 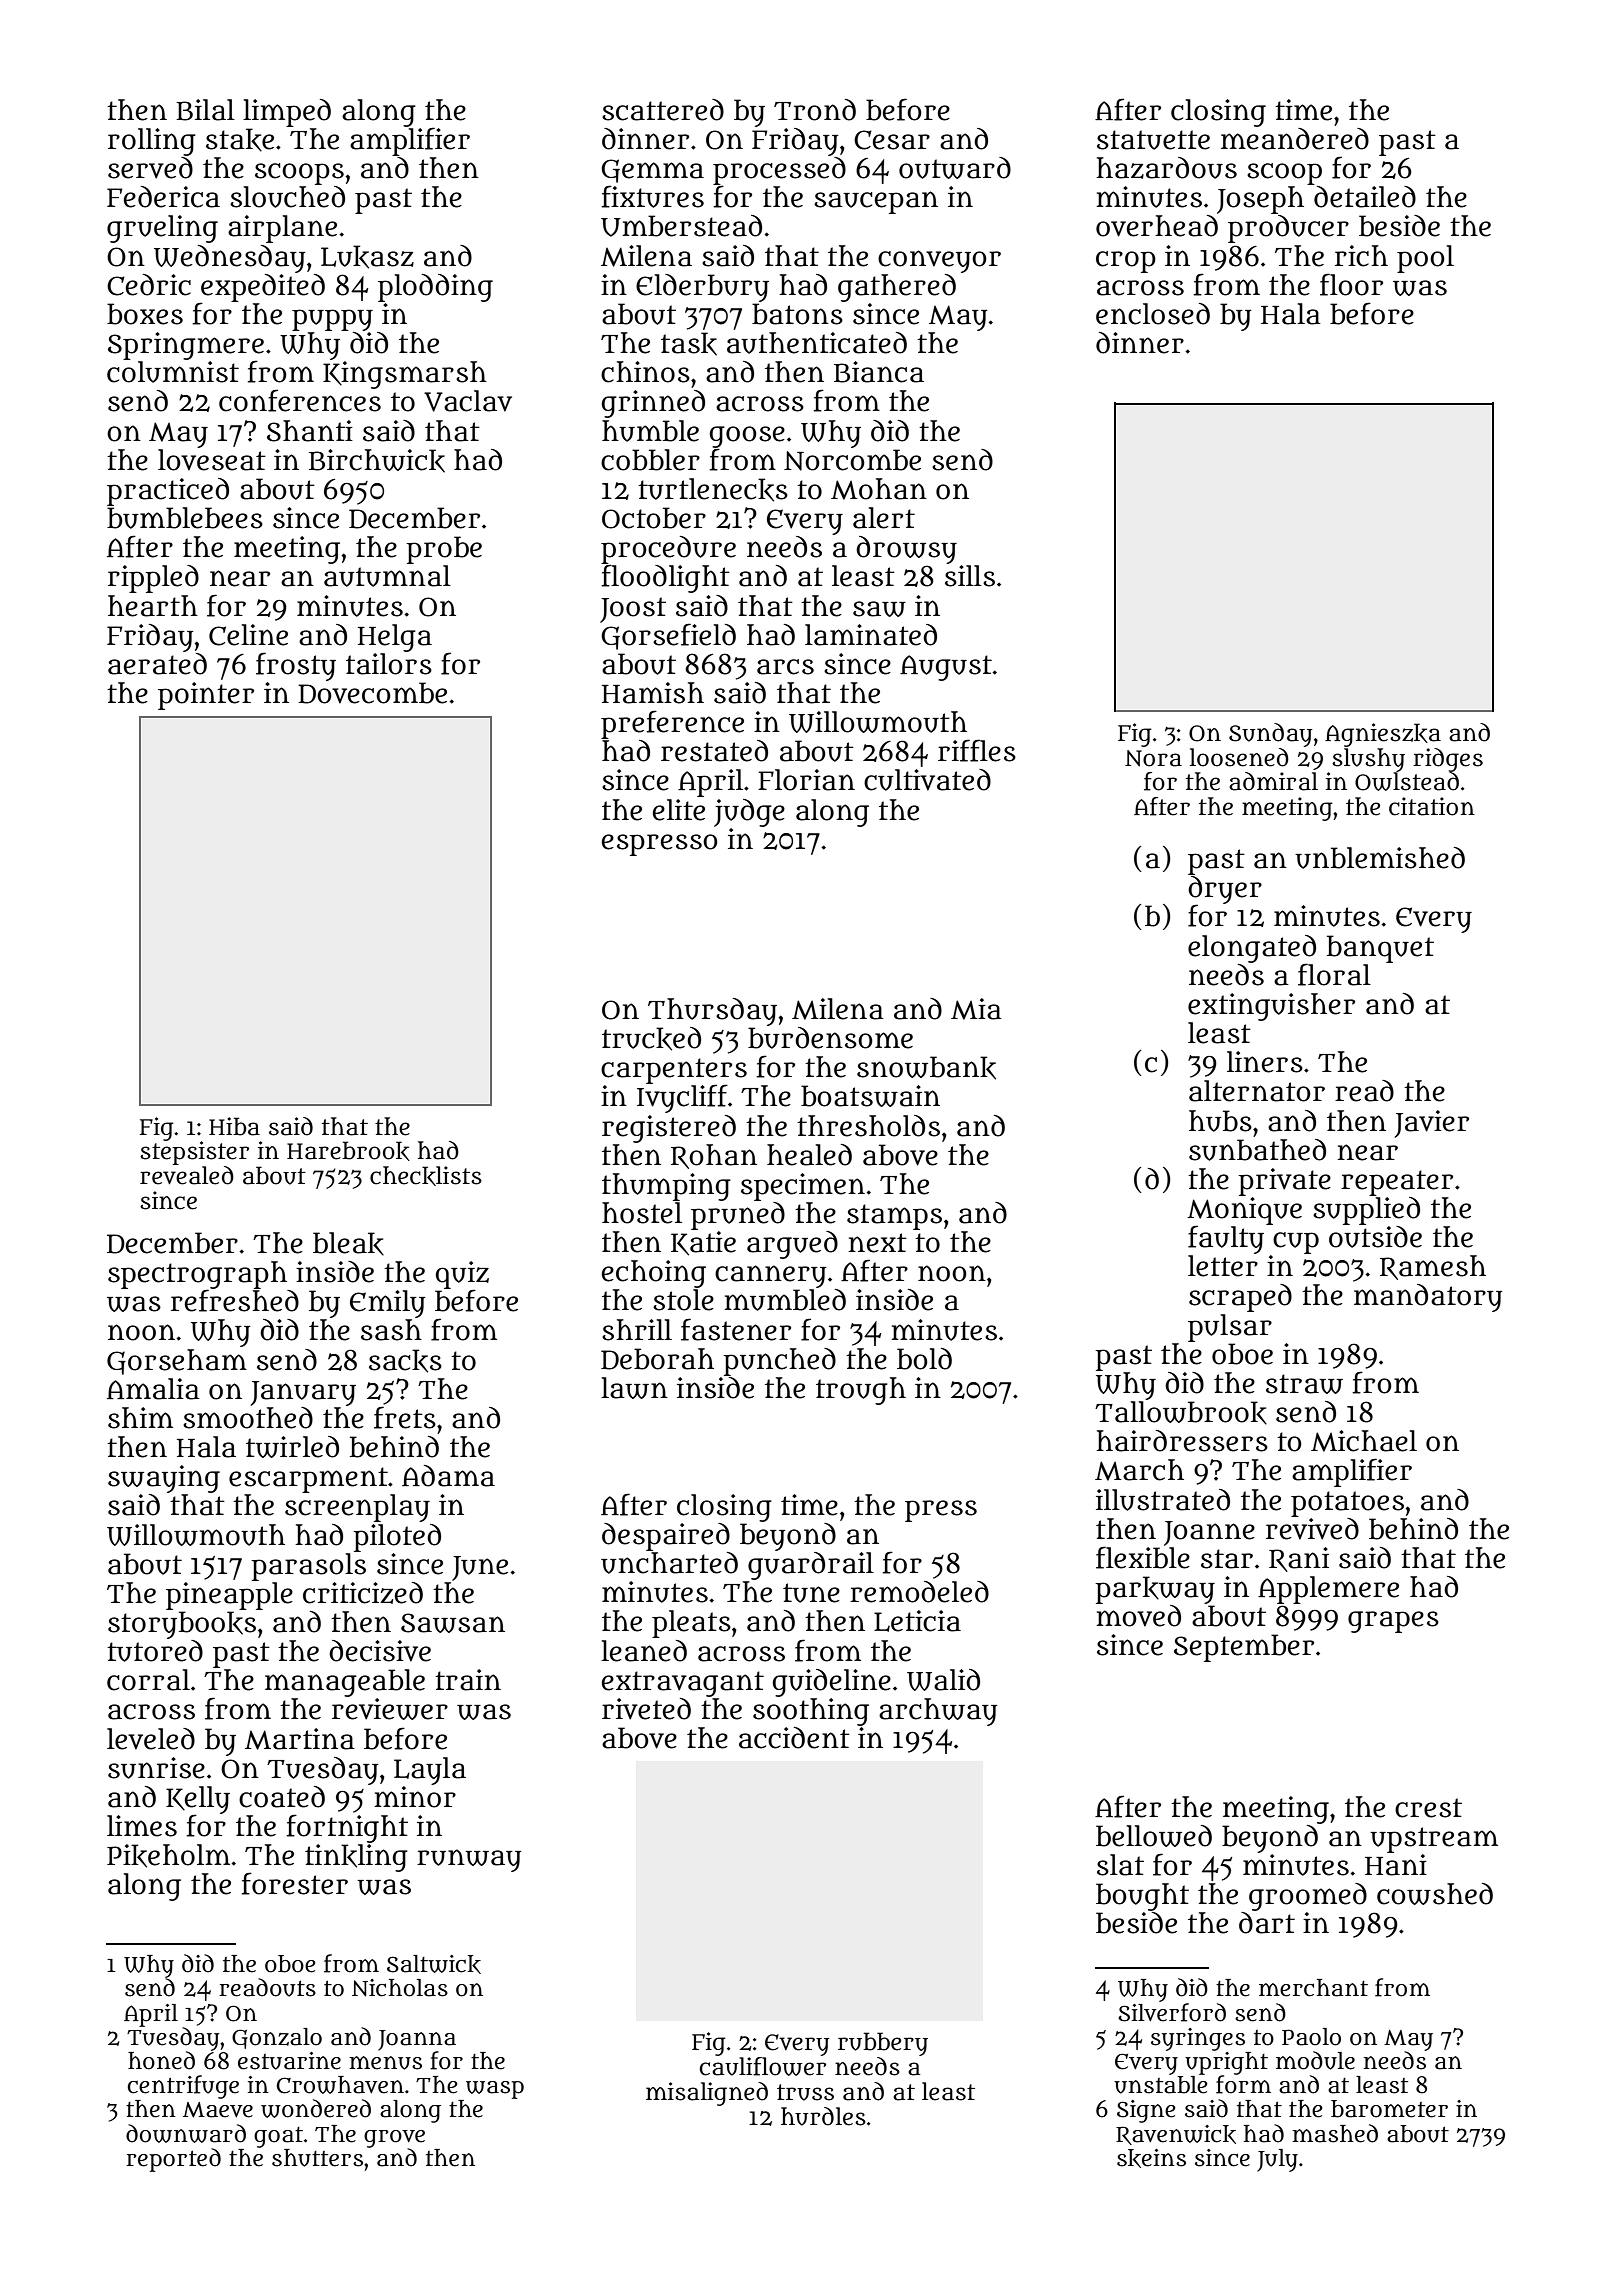 What do you see at coordinates (234, 1126) in the image?
I see `Hiba` at bounding box center [234, 1126].
